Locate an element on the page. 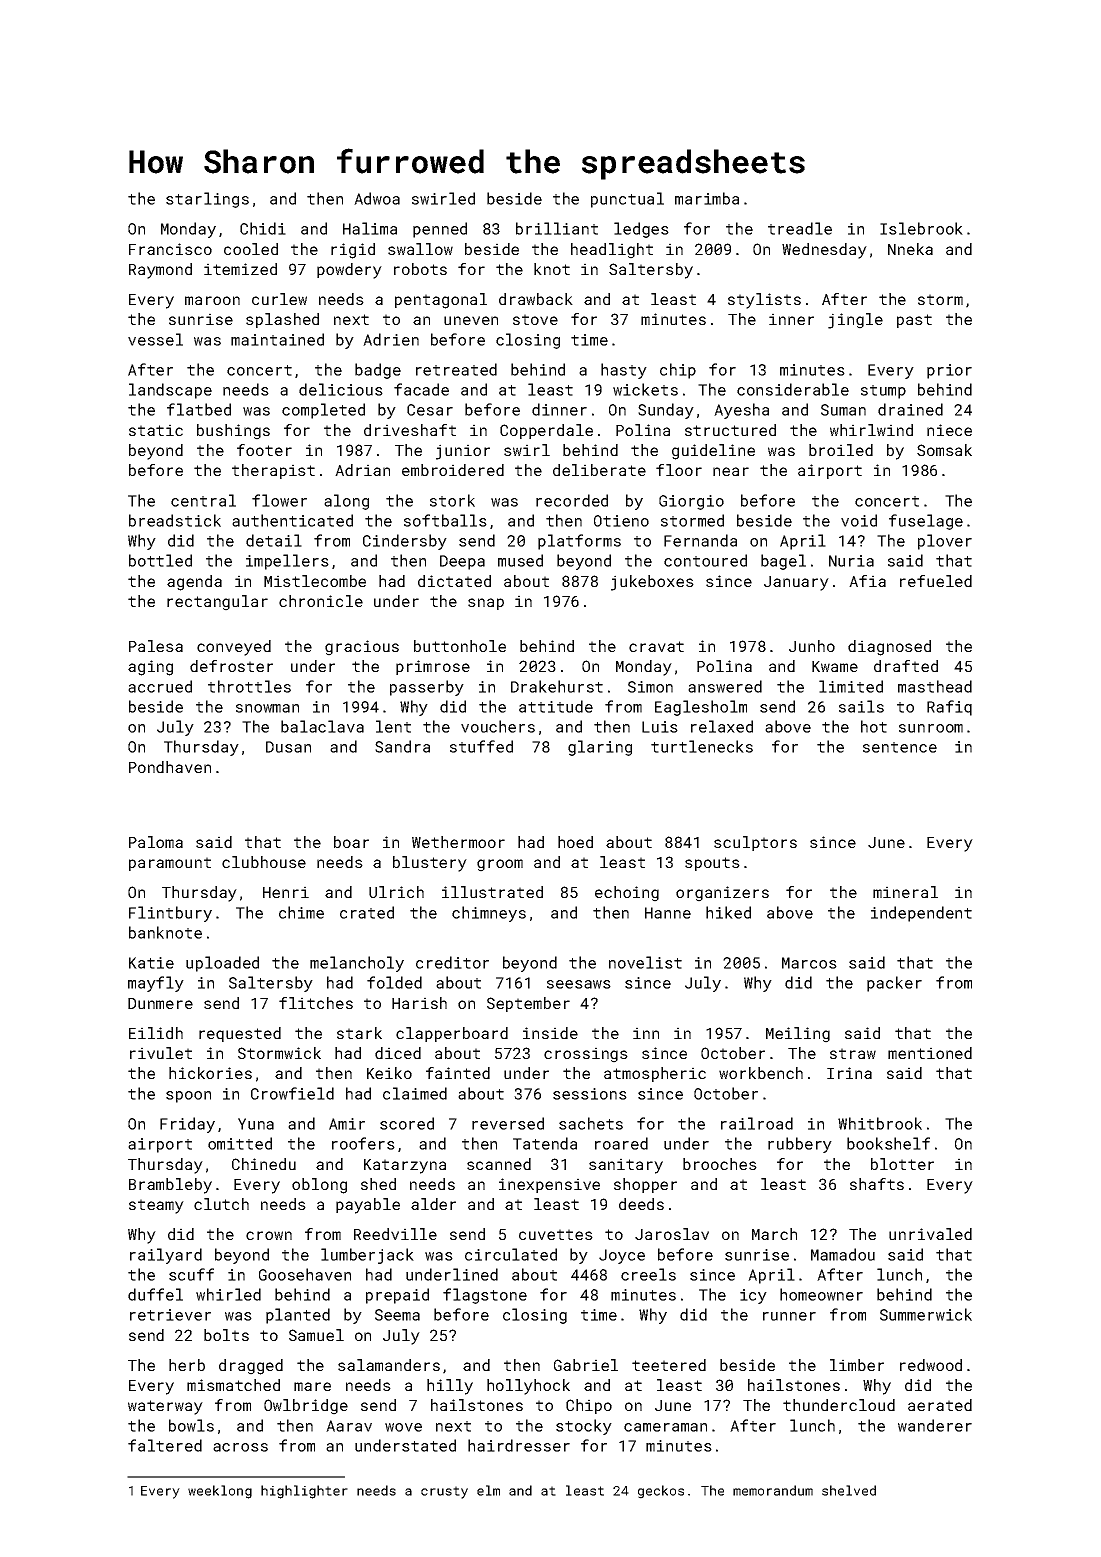  wove is located at coordinates (403, 1427).
